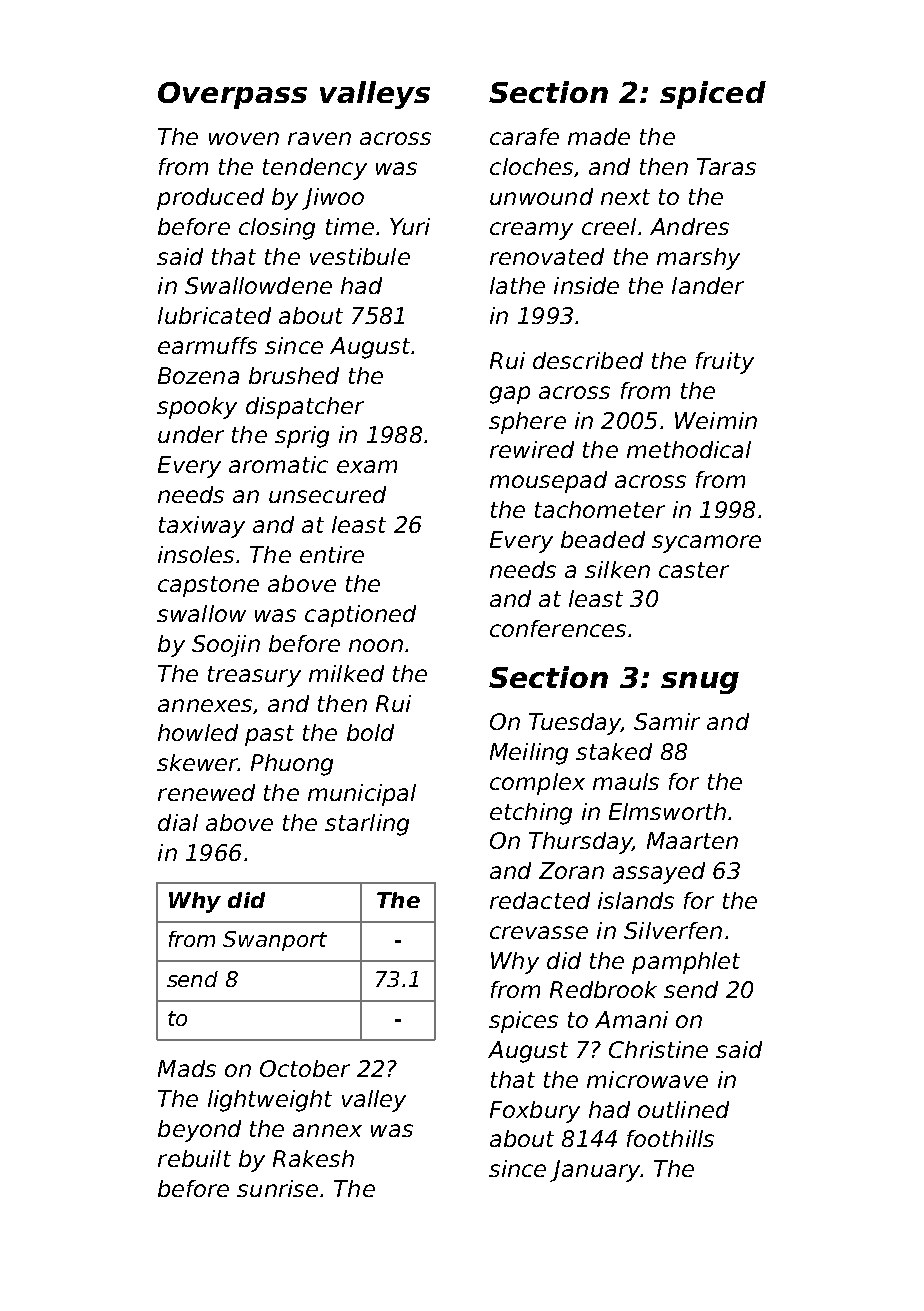 This screenshot has height=1311, width=924. What do you see at coordinates (254, 676) in the screenshot?
I see `treasury` at bounding box center [254, 676].
